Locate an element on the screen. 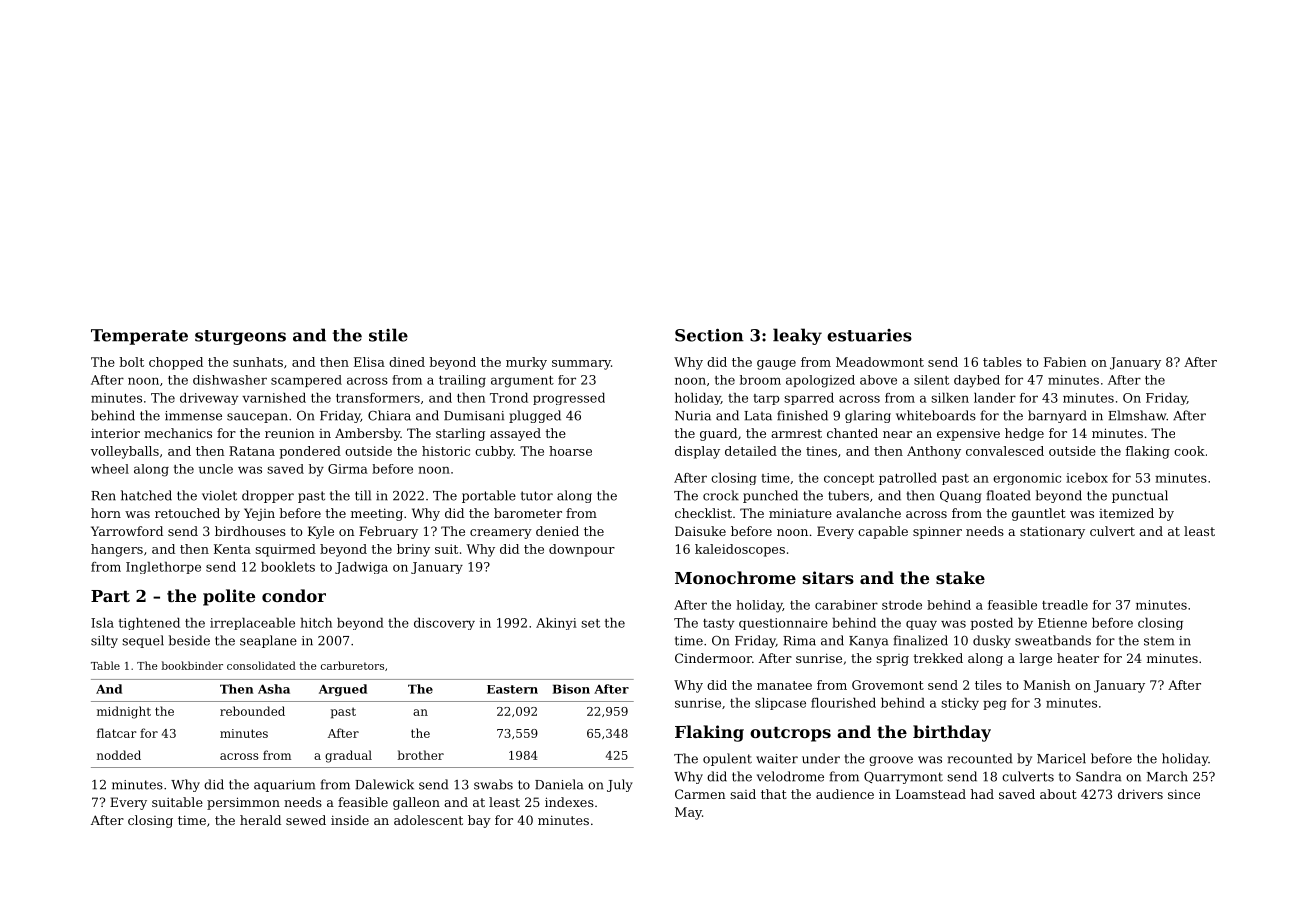  inside is located at coordinates (350, 820).
